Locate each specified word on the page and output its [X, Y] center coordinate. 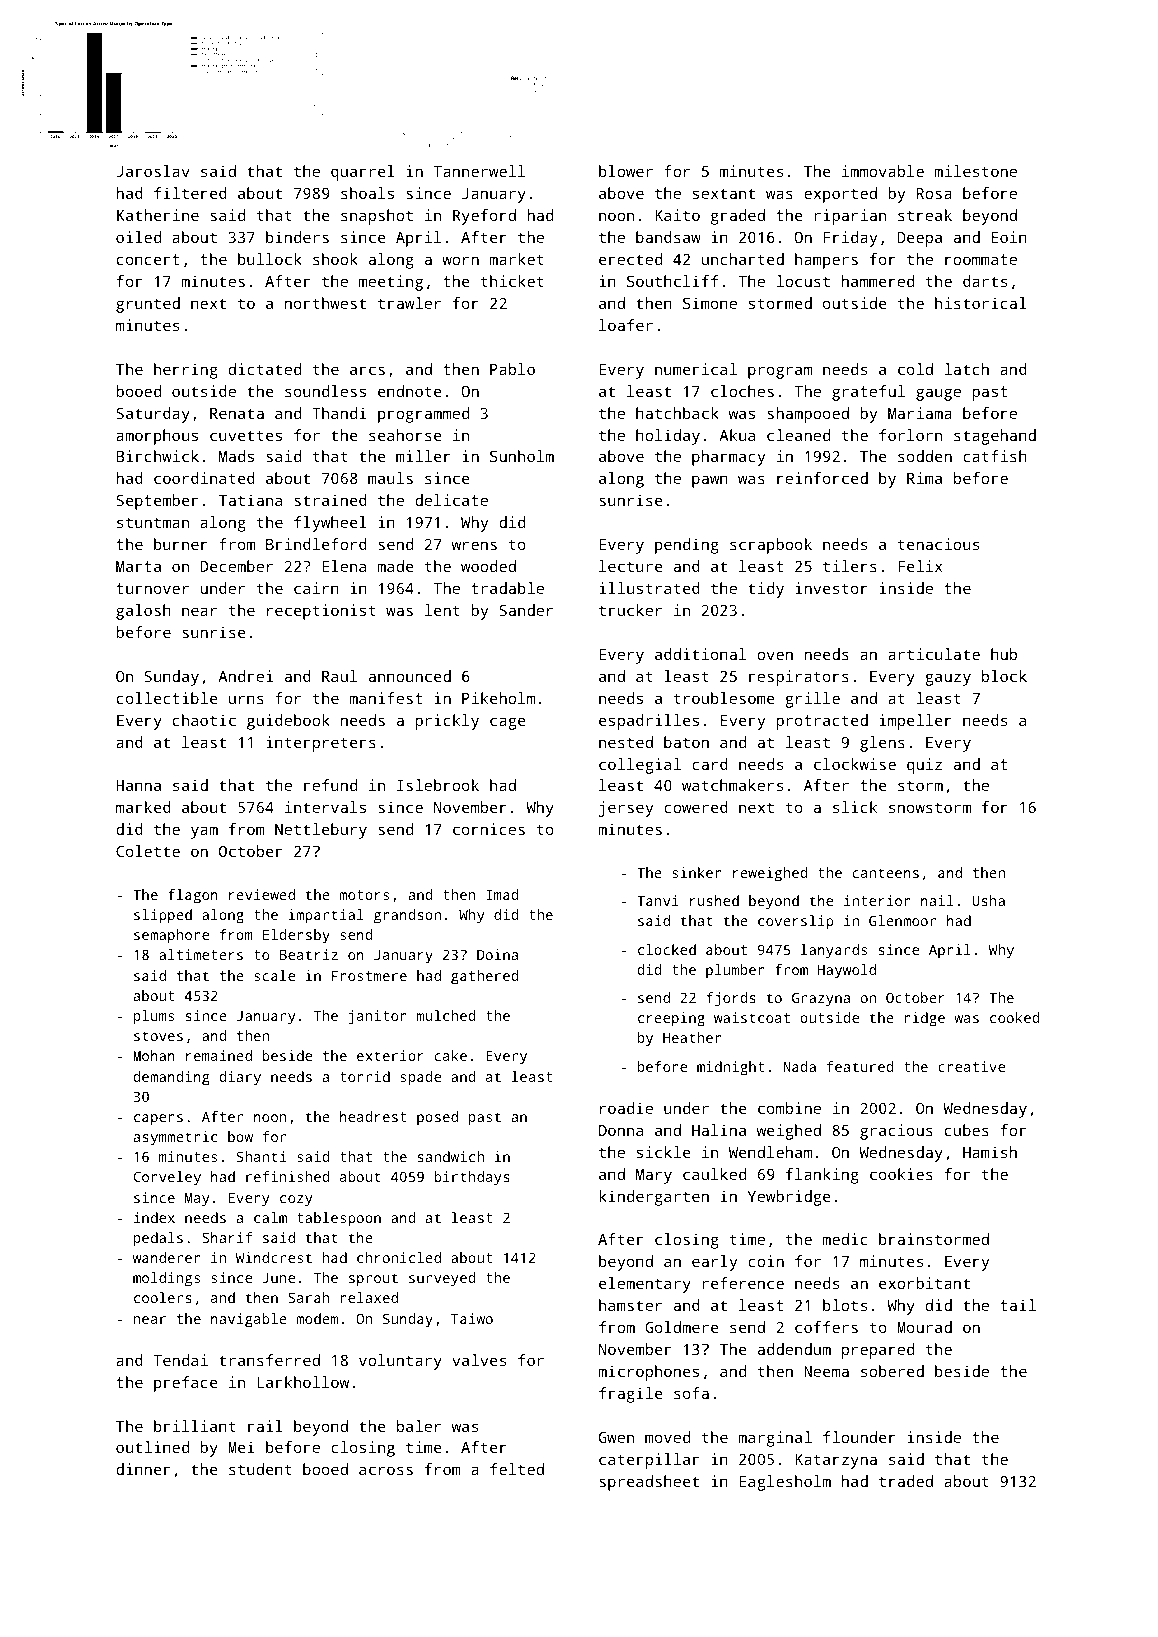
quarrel [363, 173]
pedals [158, 1239]
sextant [724, 193]
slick [855, 807]
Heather [692, 1037]
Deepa [920, 239]
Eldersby [296, 936]
